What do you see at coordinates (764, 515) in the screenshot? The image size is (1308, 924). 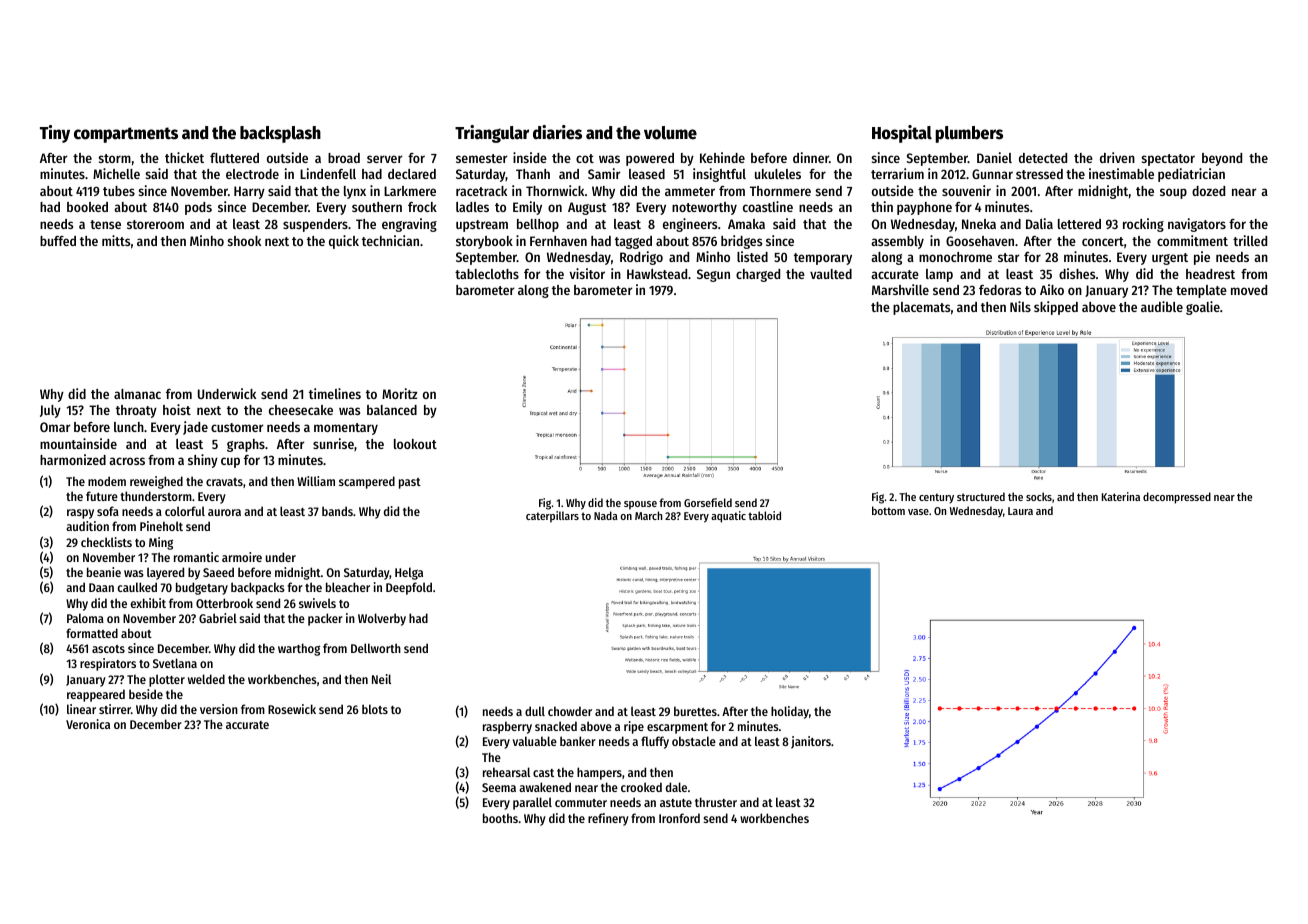 I see `tabloid` at bounding box center [764, 515].
